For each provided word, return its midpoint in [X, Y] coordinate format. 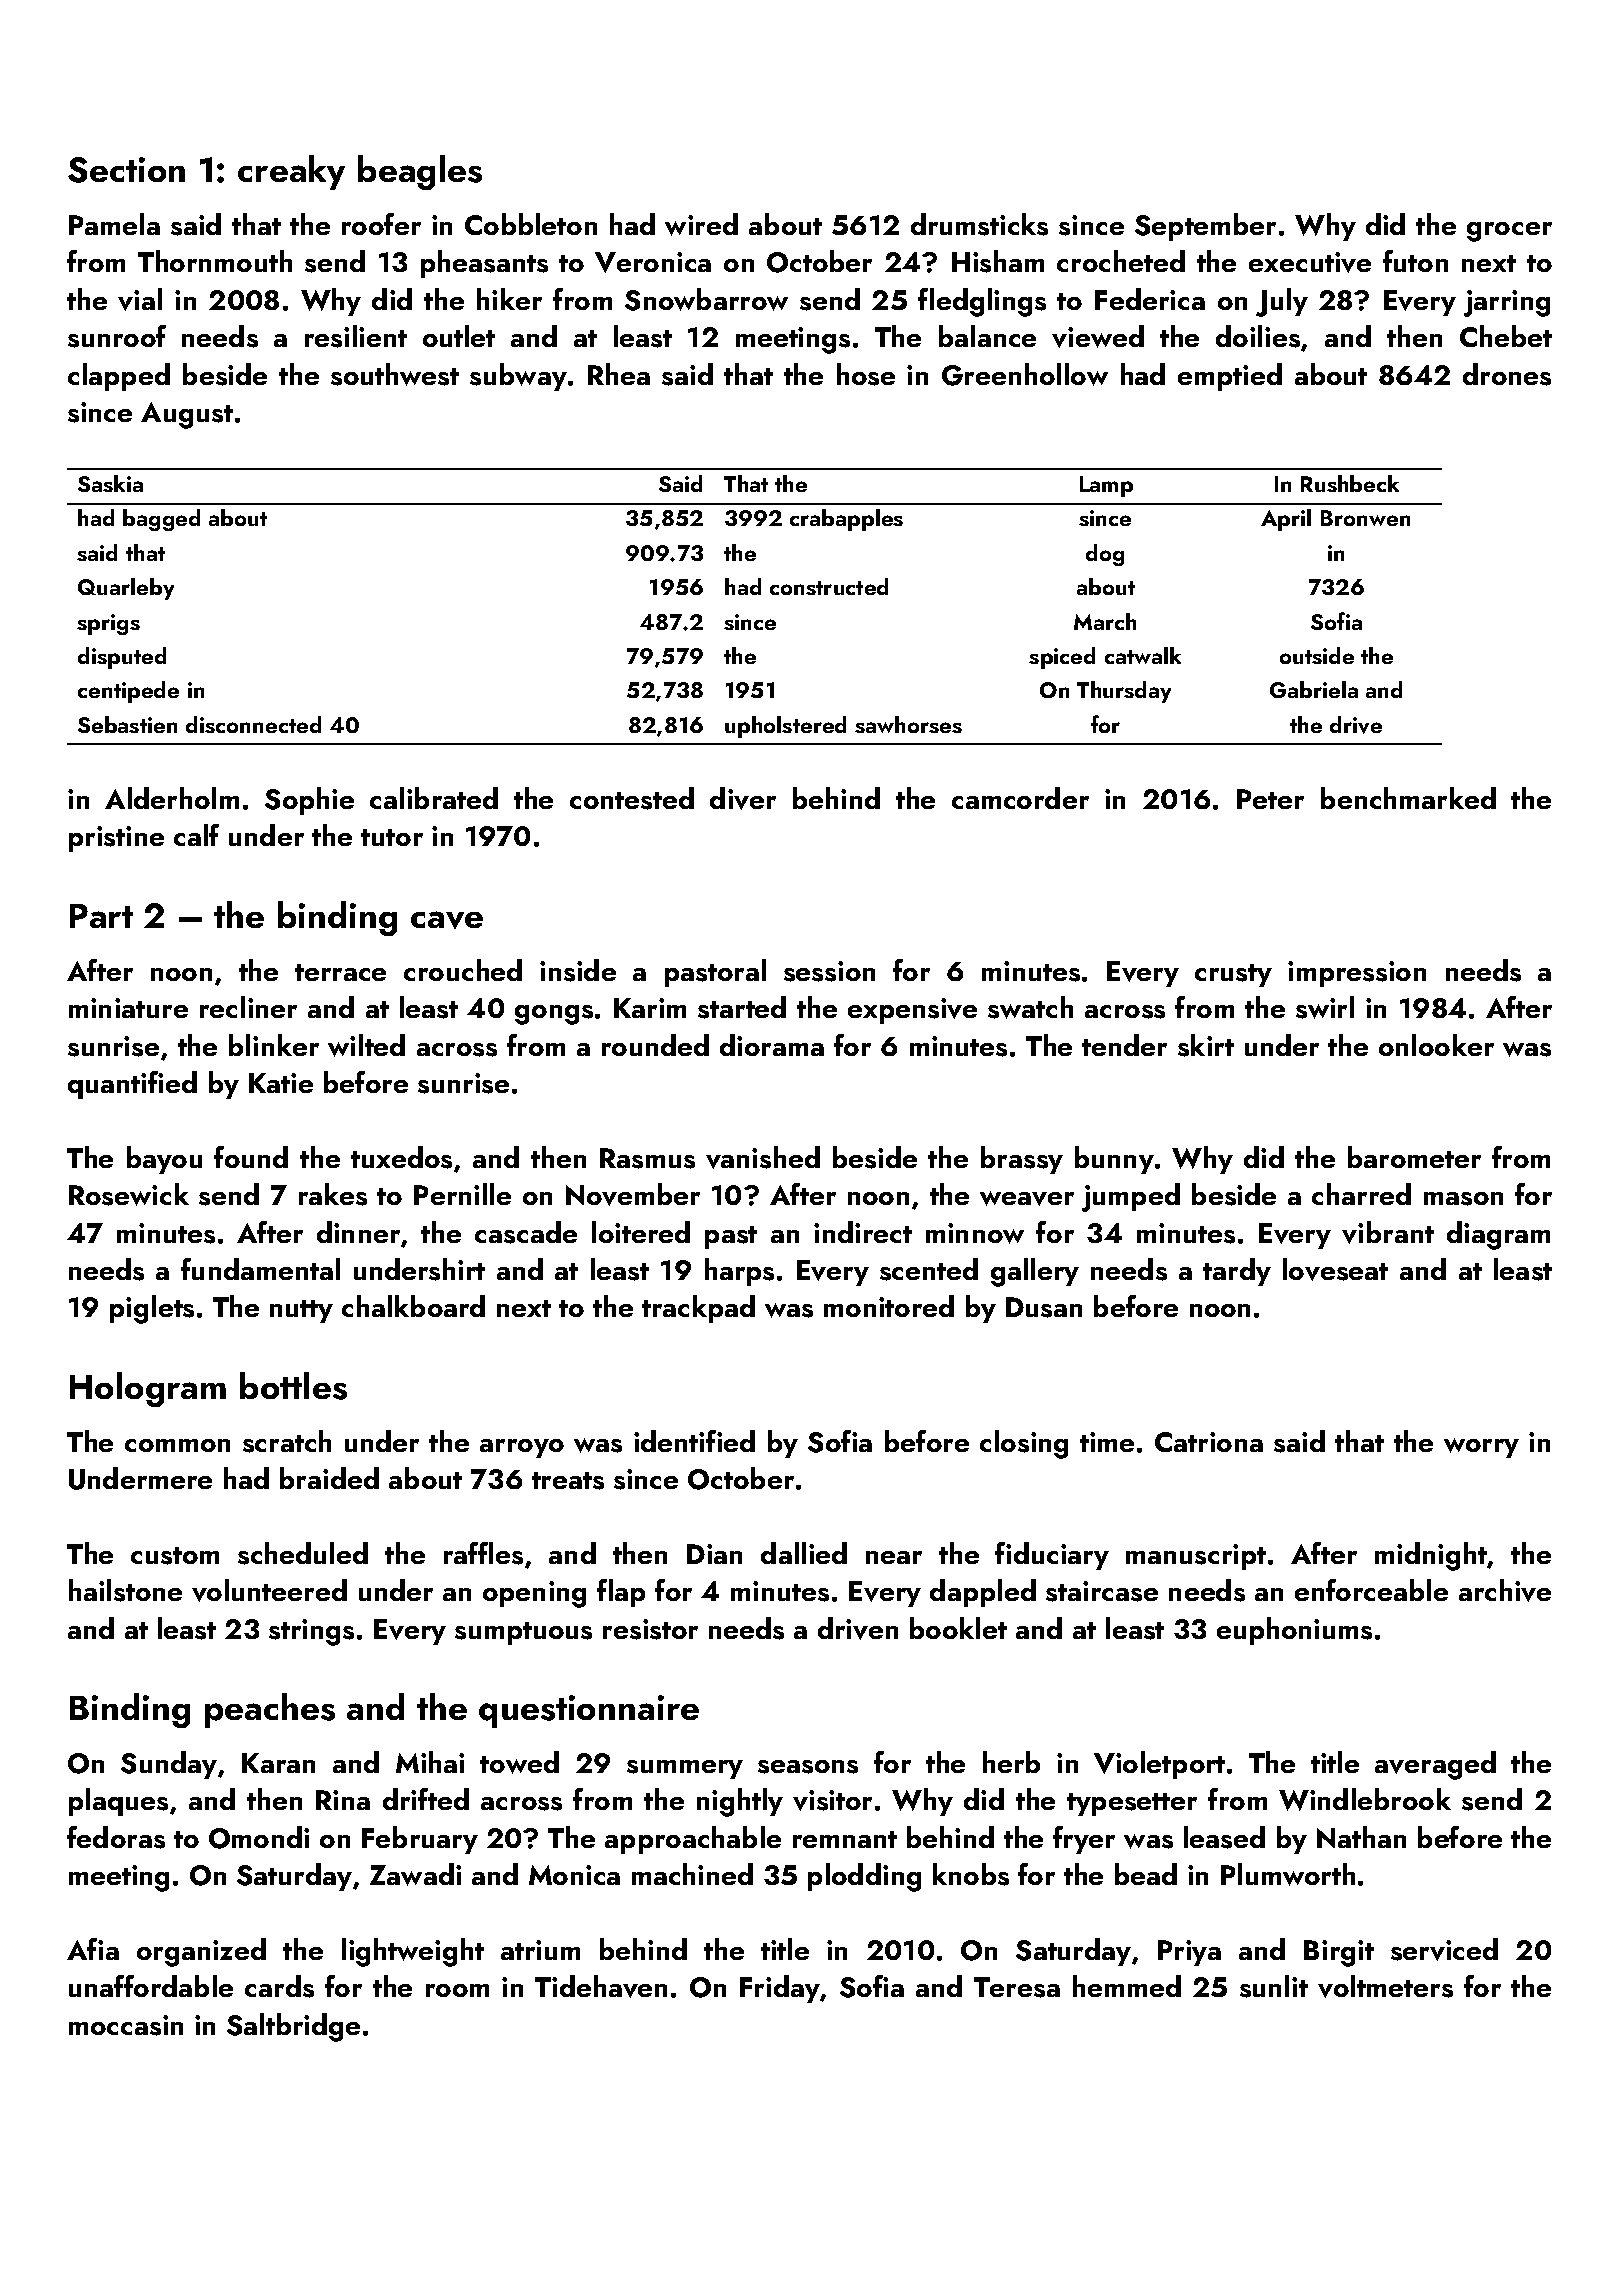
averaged [1435, 1765]
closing [1024, 1444]
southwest [395, 374]
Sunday [169, 1765]
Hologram [148, 1389]
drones [1507, 374]
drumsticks [979, 224]
